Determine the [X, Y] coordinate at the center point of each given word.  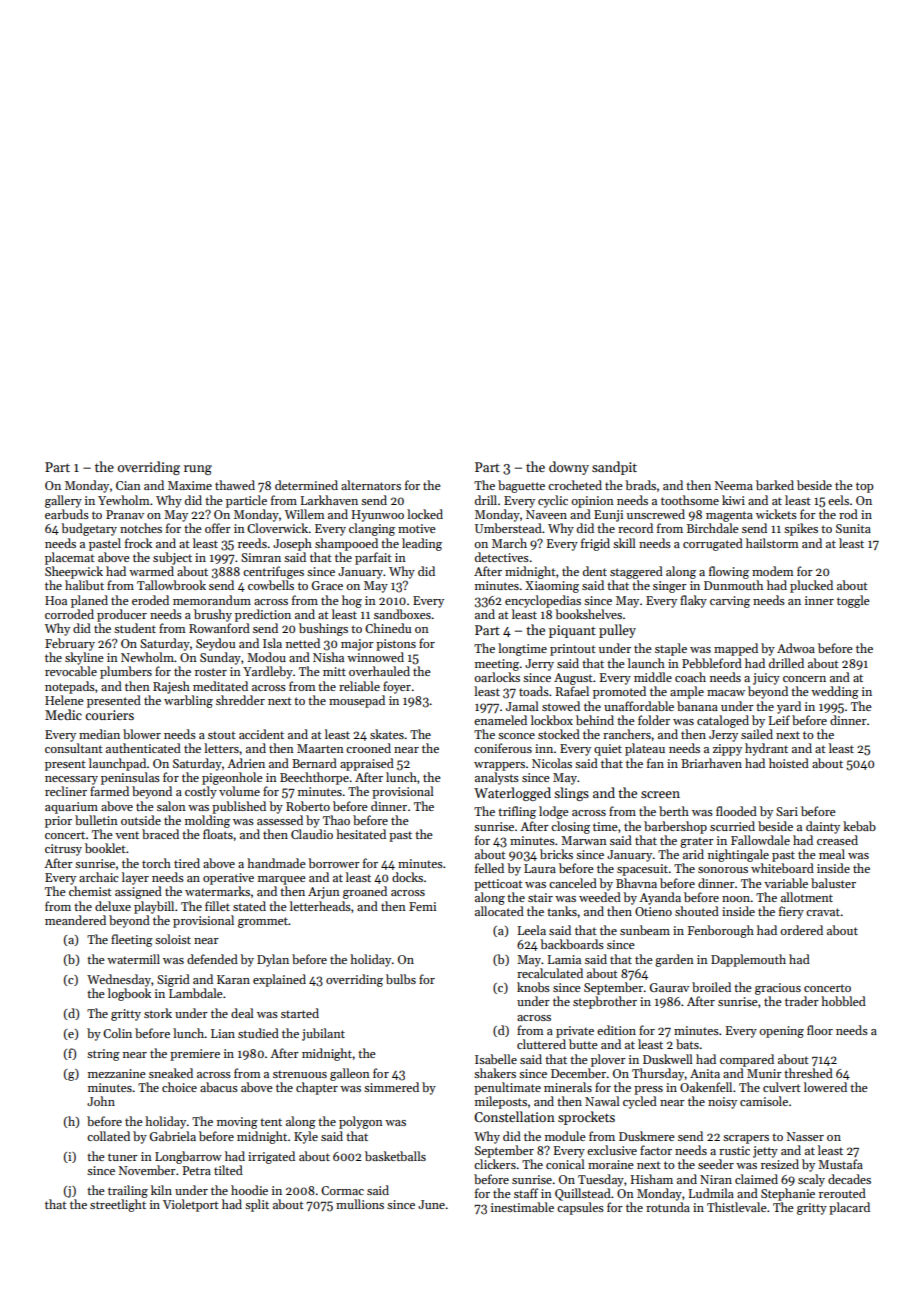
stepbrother [605, 1002]
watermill [133, 959]
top [864, 487]
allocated [499, 911]
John [101, 1101]
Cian [128, 485]
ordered [802, 930]
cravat [823, 912]
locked [425, 514]
